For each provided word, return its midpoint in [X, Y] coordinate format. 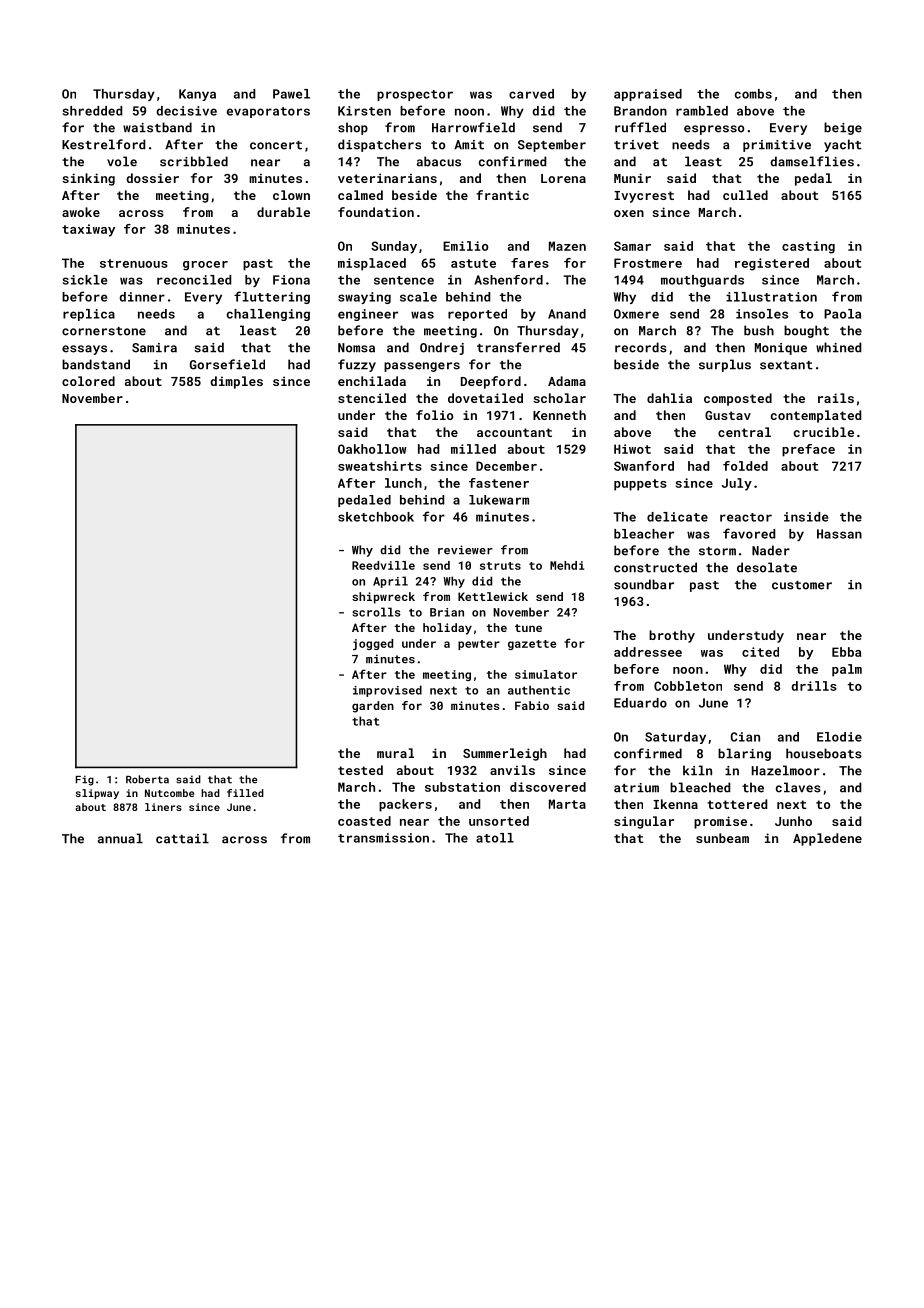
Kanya [197, 95]
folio [434, 415]
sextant [786, 365]
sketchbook [376, 517]
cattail [182, 838]
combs [753, 94]
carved [531, 94]
